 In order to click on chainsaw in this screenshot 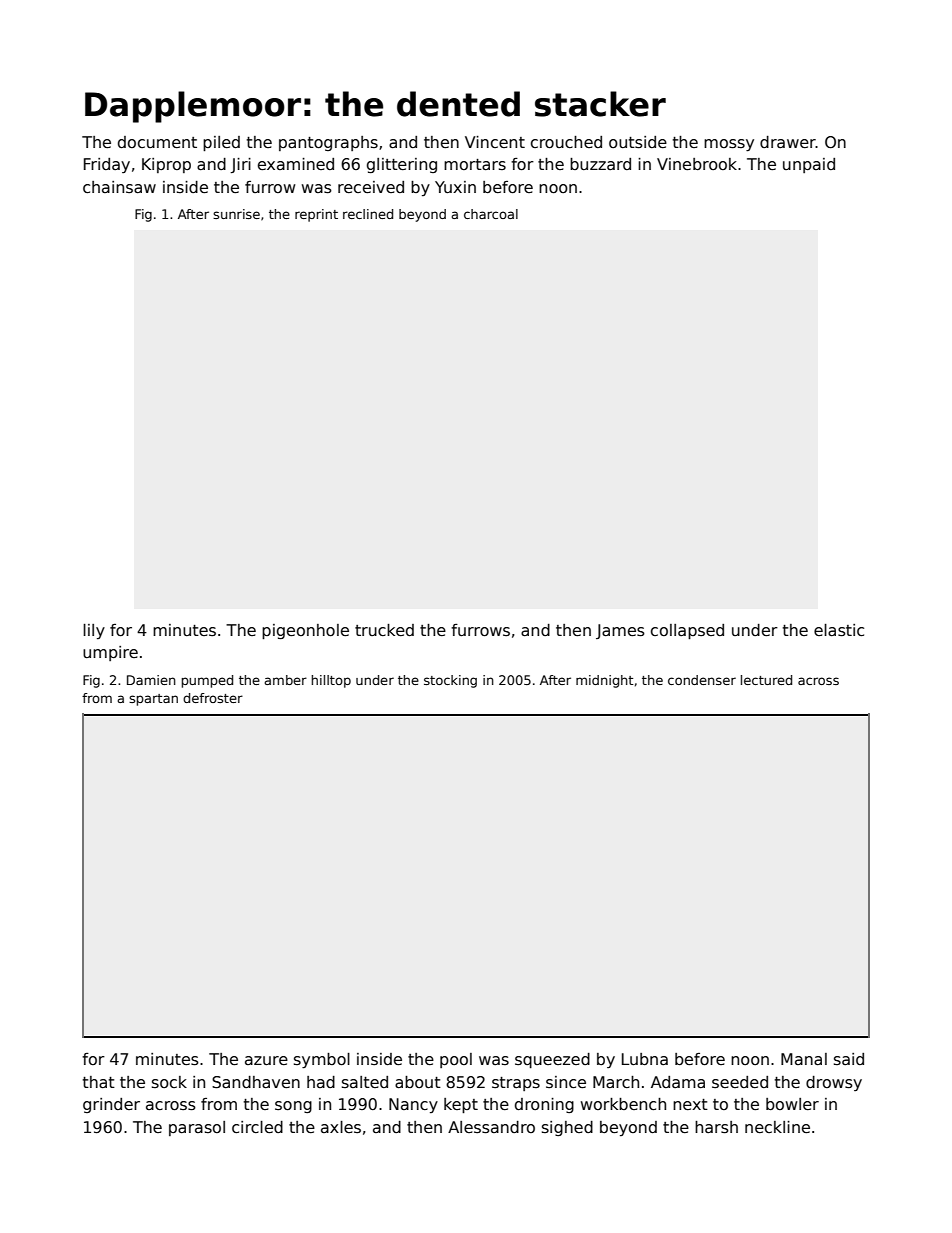, I will do `click(119, 187)`.
